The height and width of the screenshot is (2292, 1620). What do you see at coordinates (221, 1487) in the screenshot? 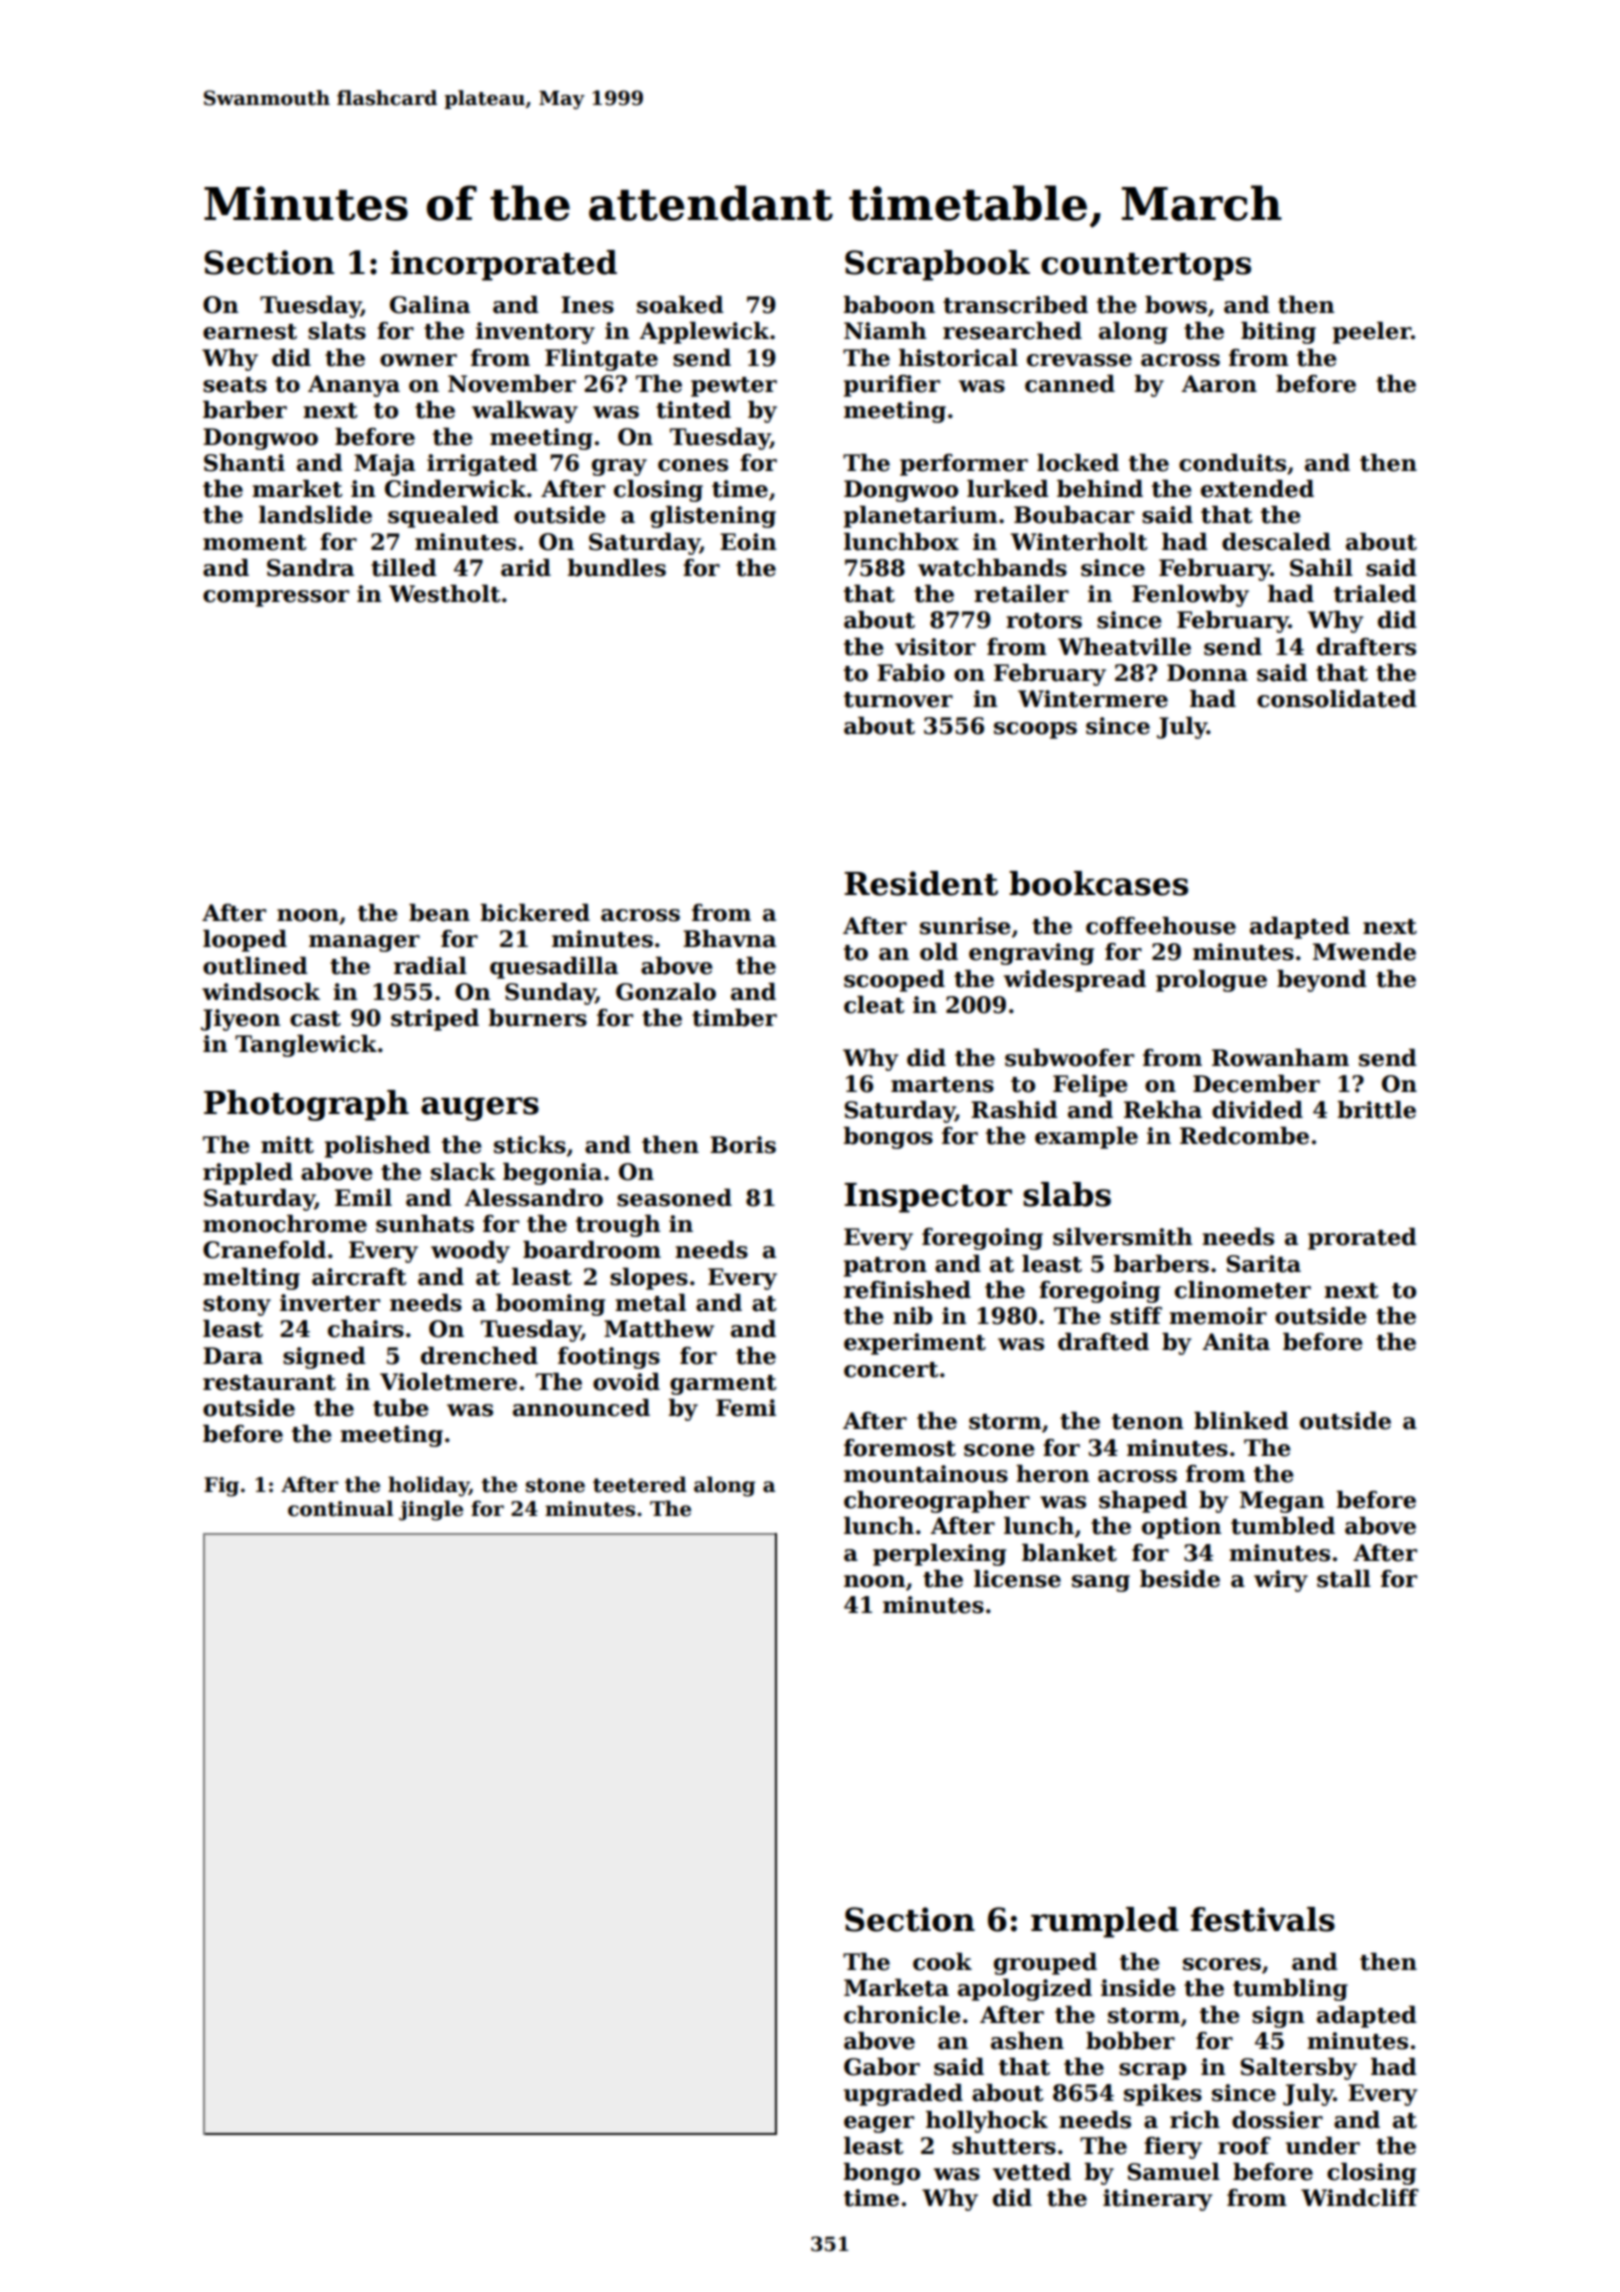
I see `Fig` at bounding box center [221, 1487].
